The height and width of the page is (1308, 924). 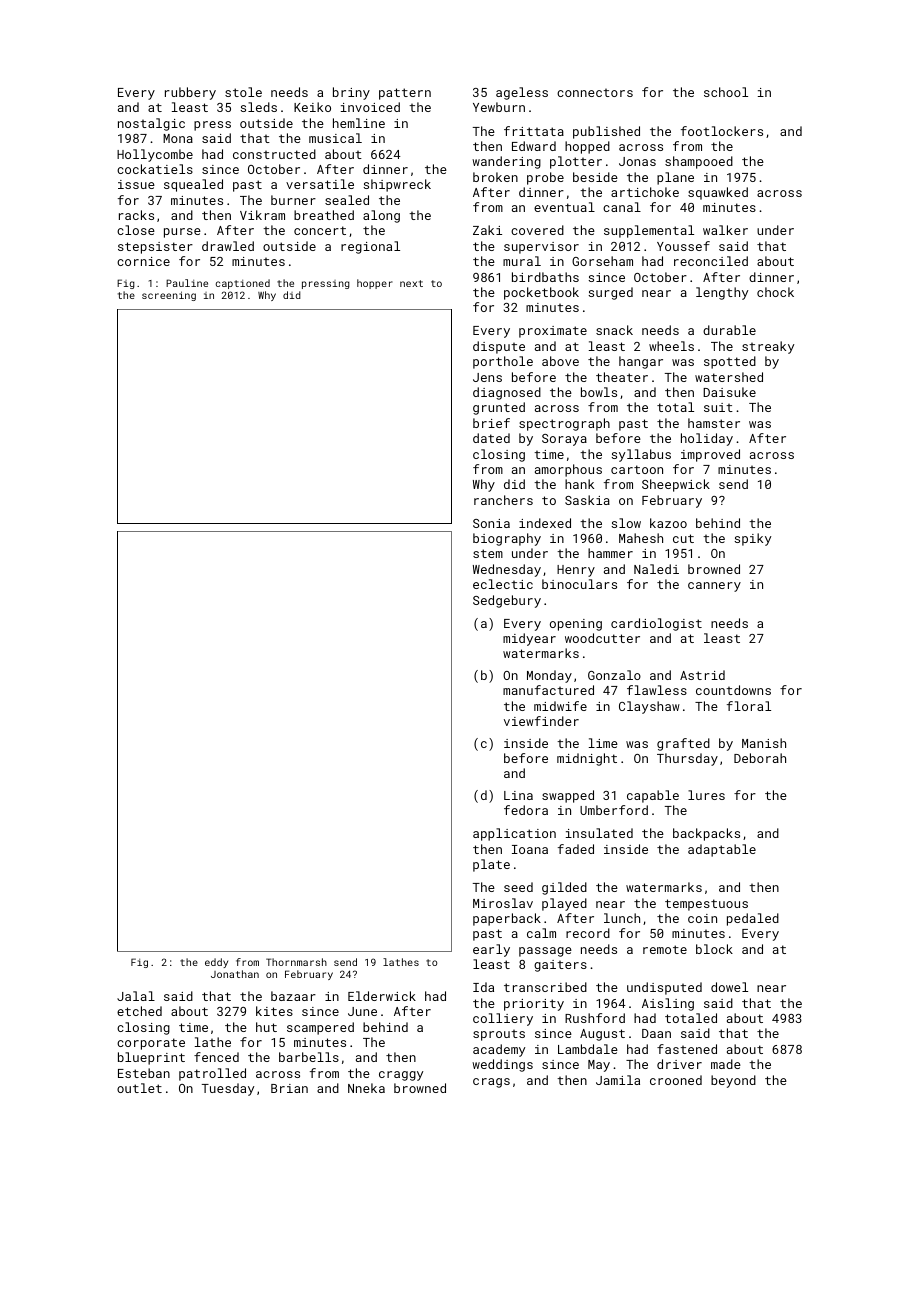 I want to click on Zaki, so click(x=487, y=230).
